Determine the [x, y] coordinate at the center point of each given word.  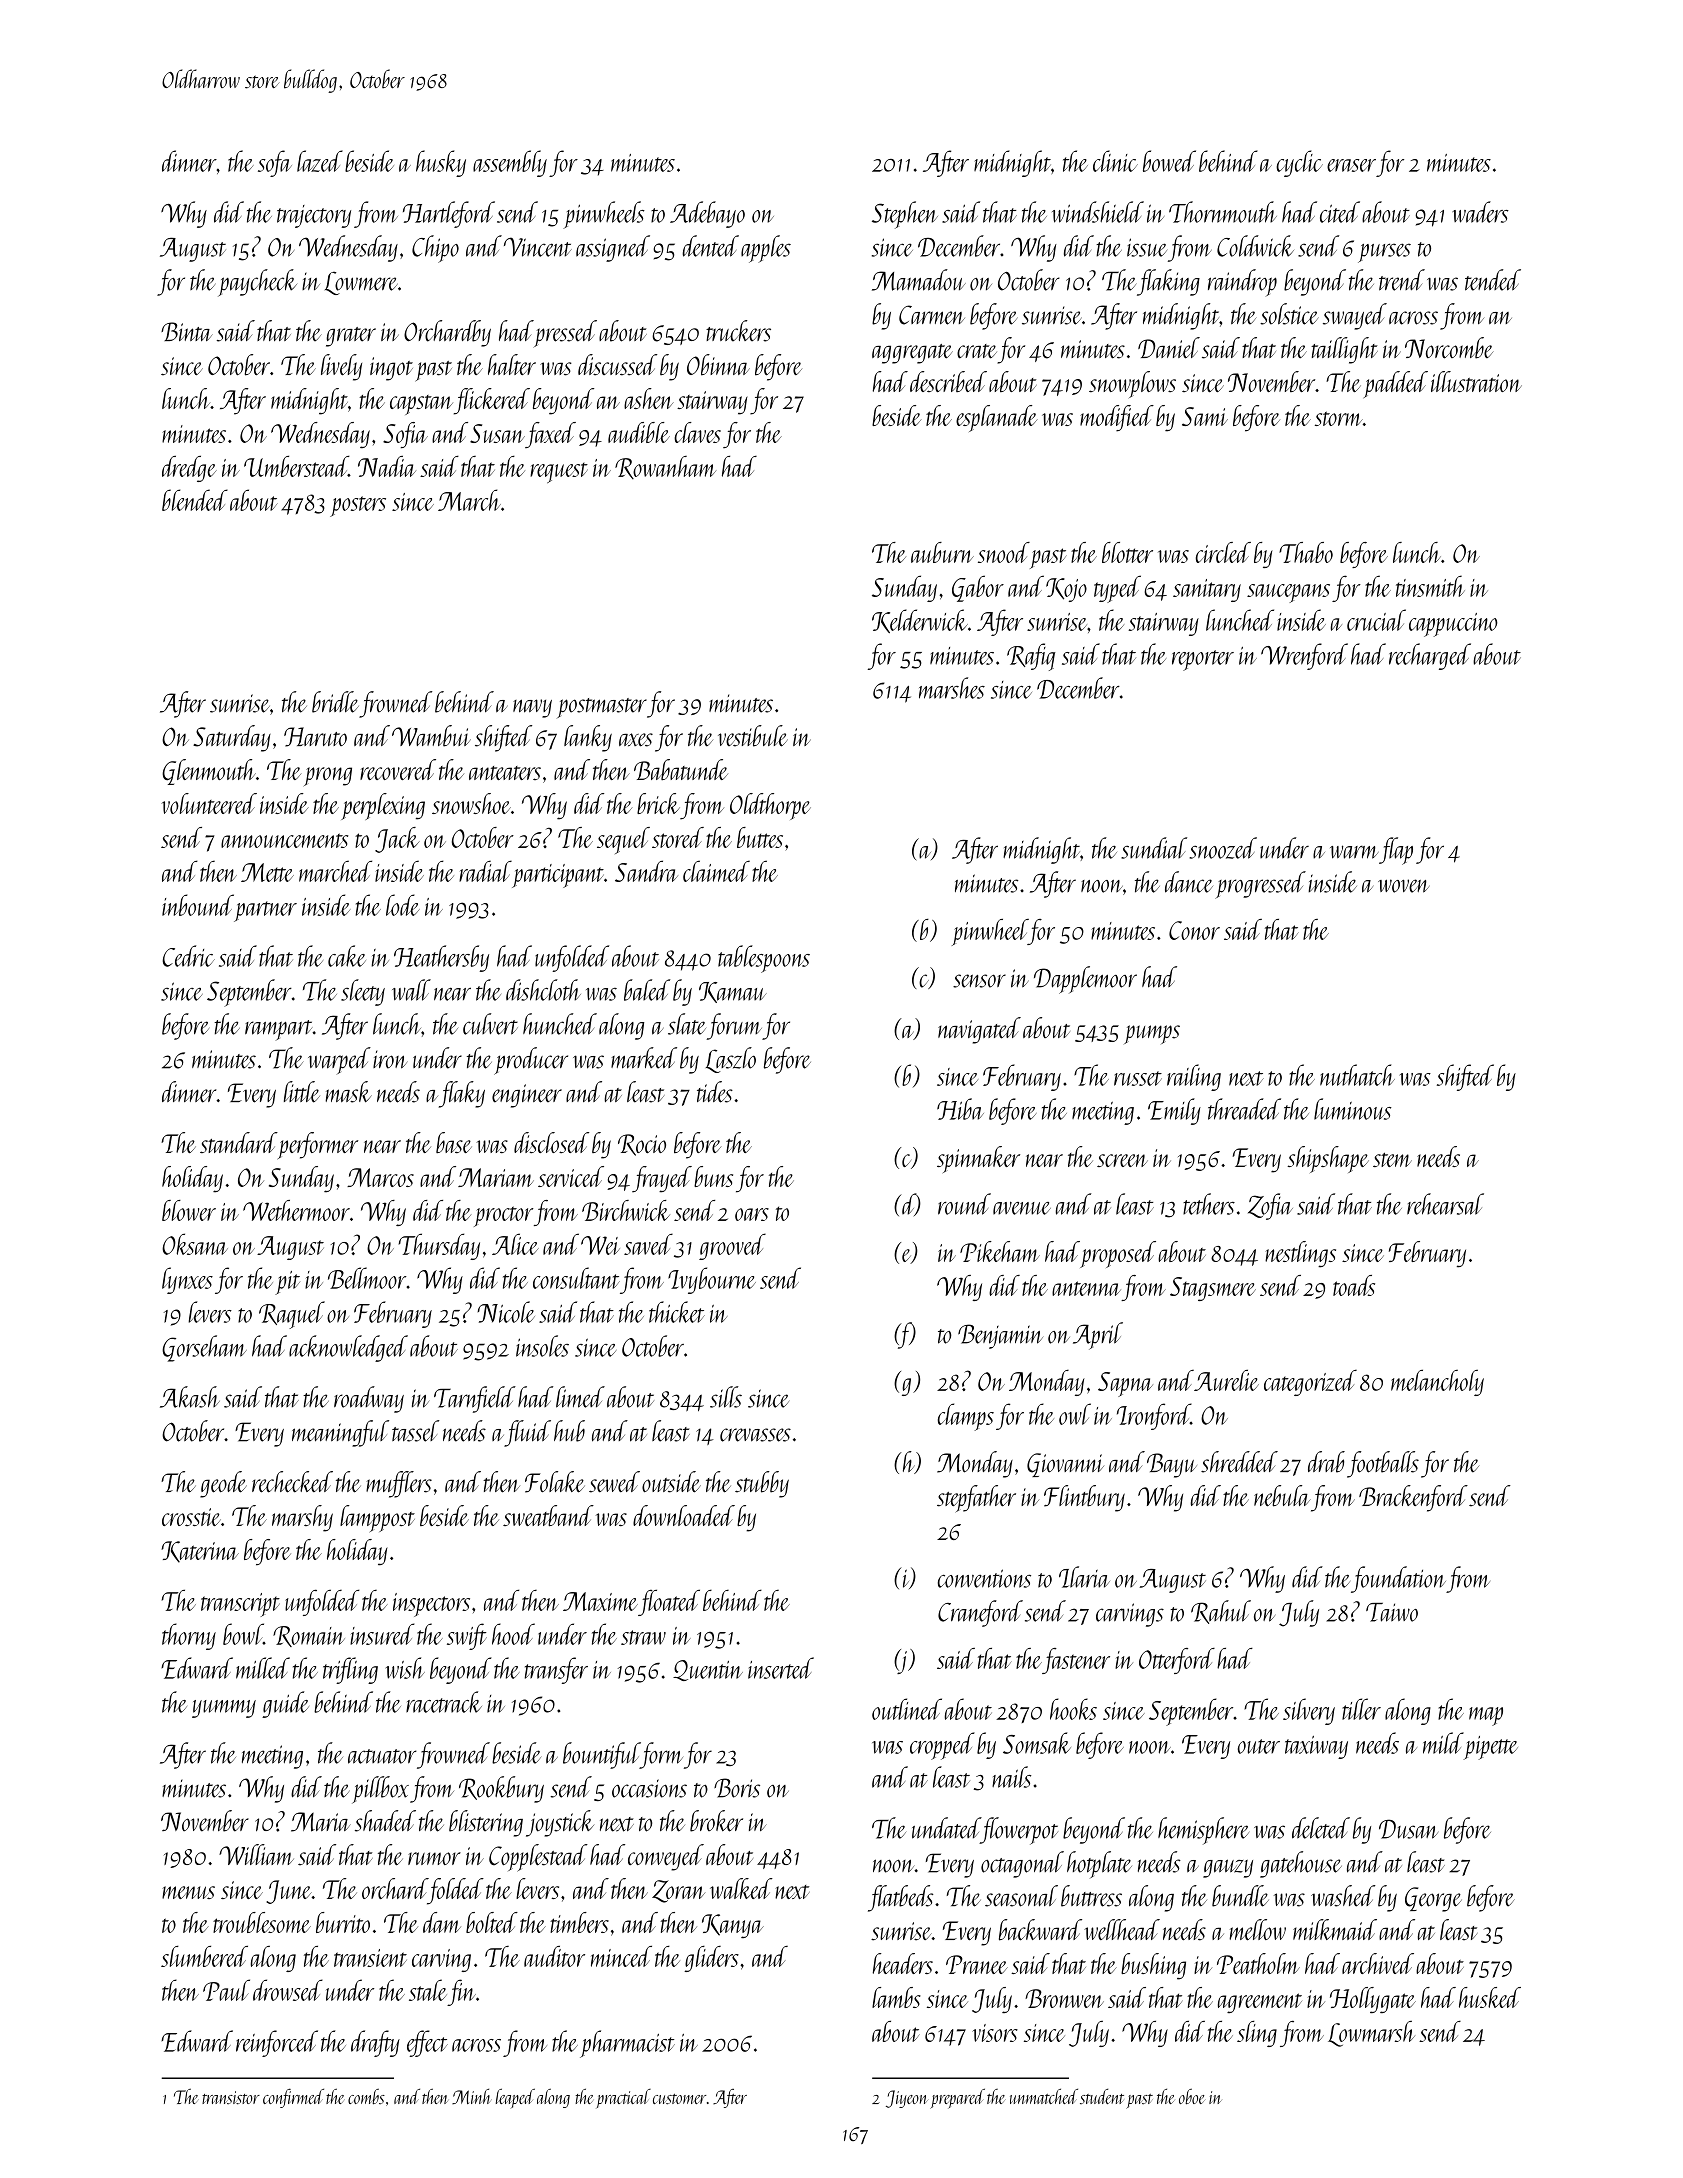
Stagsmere [1213, 1289]
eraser [1351, 165]
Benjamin [1000, 1336]
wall [411, 990]
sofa [275, 163]
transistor [231, 2097]
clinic [1115, 161]
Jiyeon [907, 2099]
